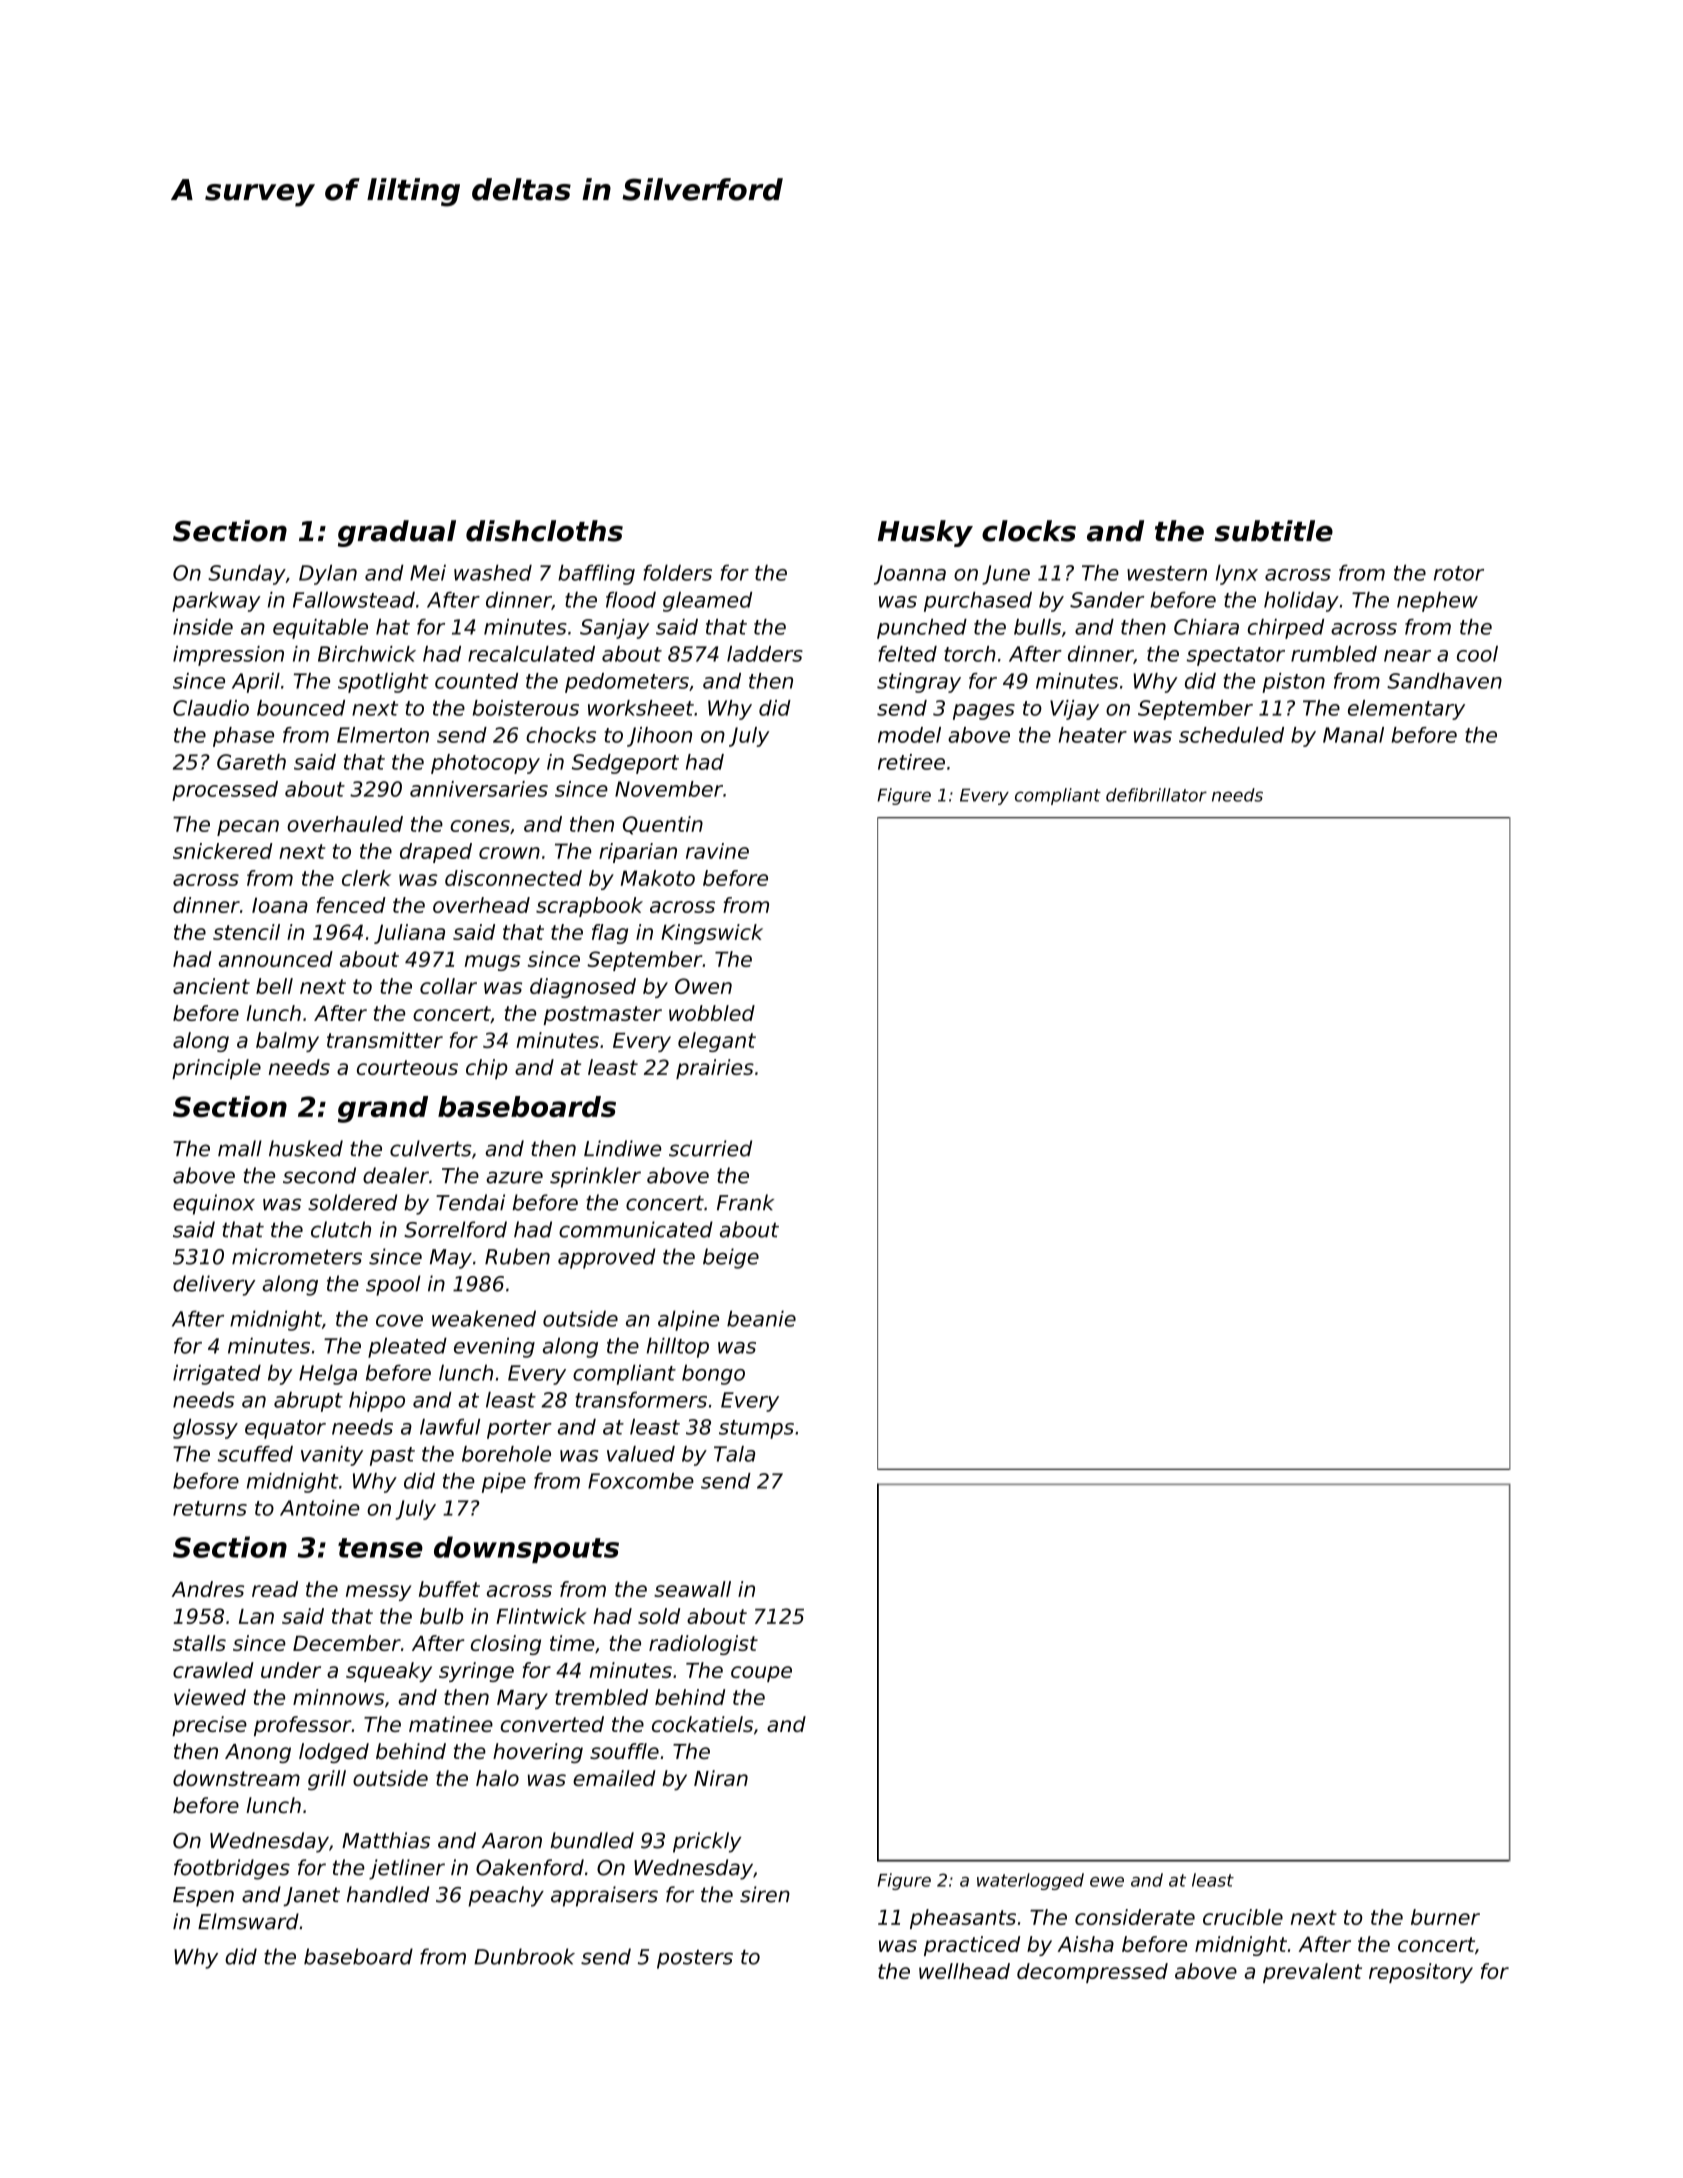 The image size is (1683, 2178). I want to click on peachy, so click(506, 1896).
